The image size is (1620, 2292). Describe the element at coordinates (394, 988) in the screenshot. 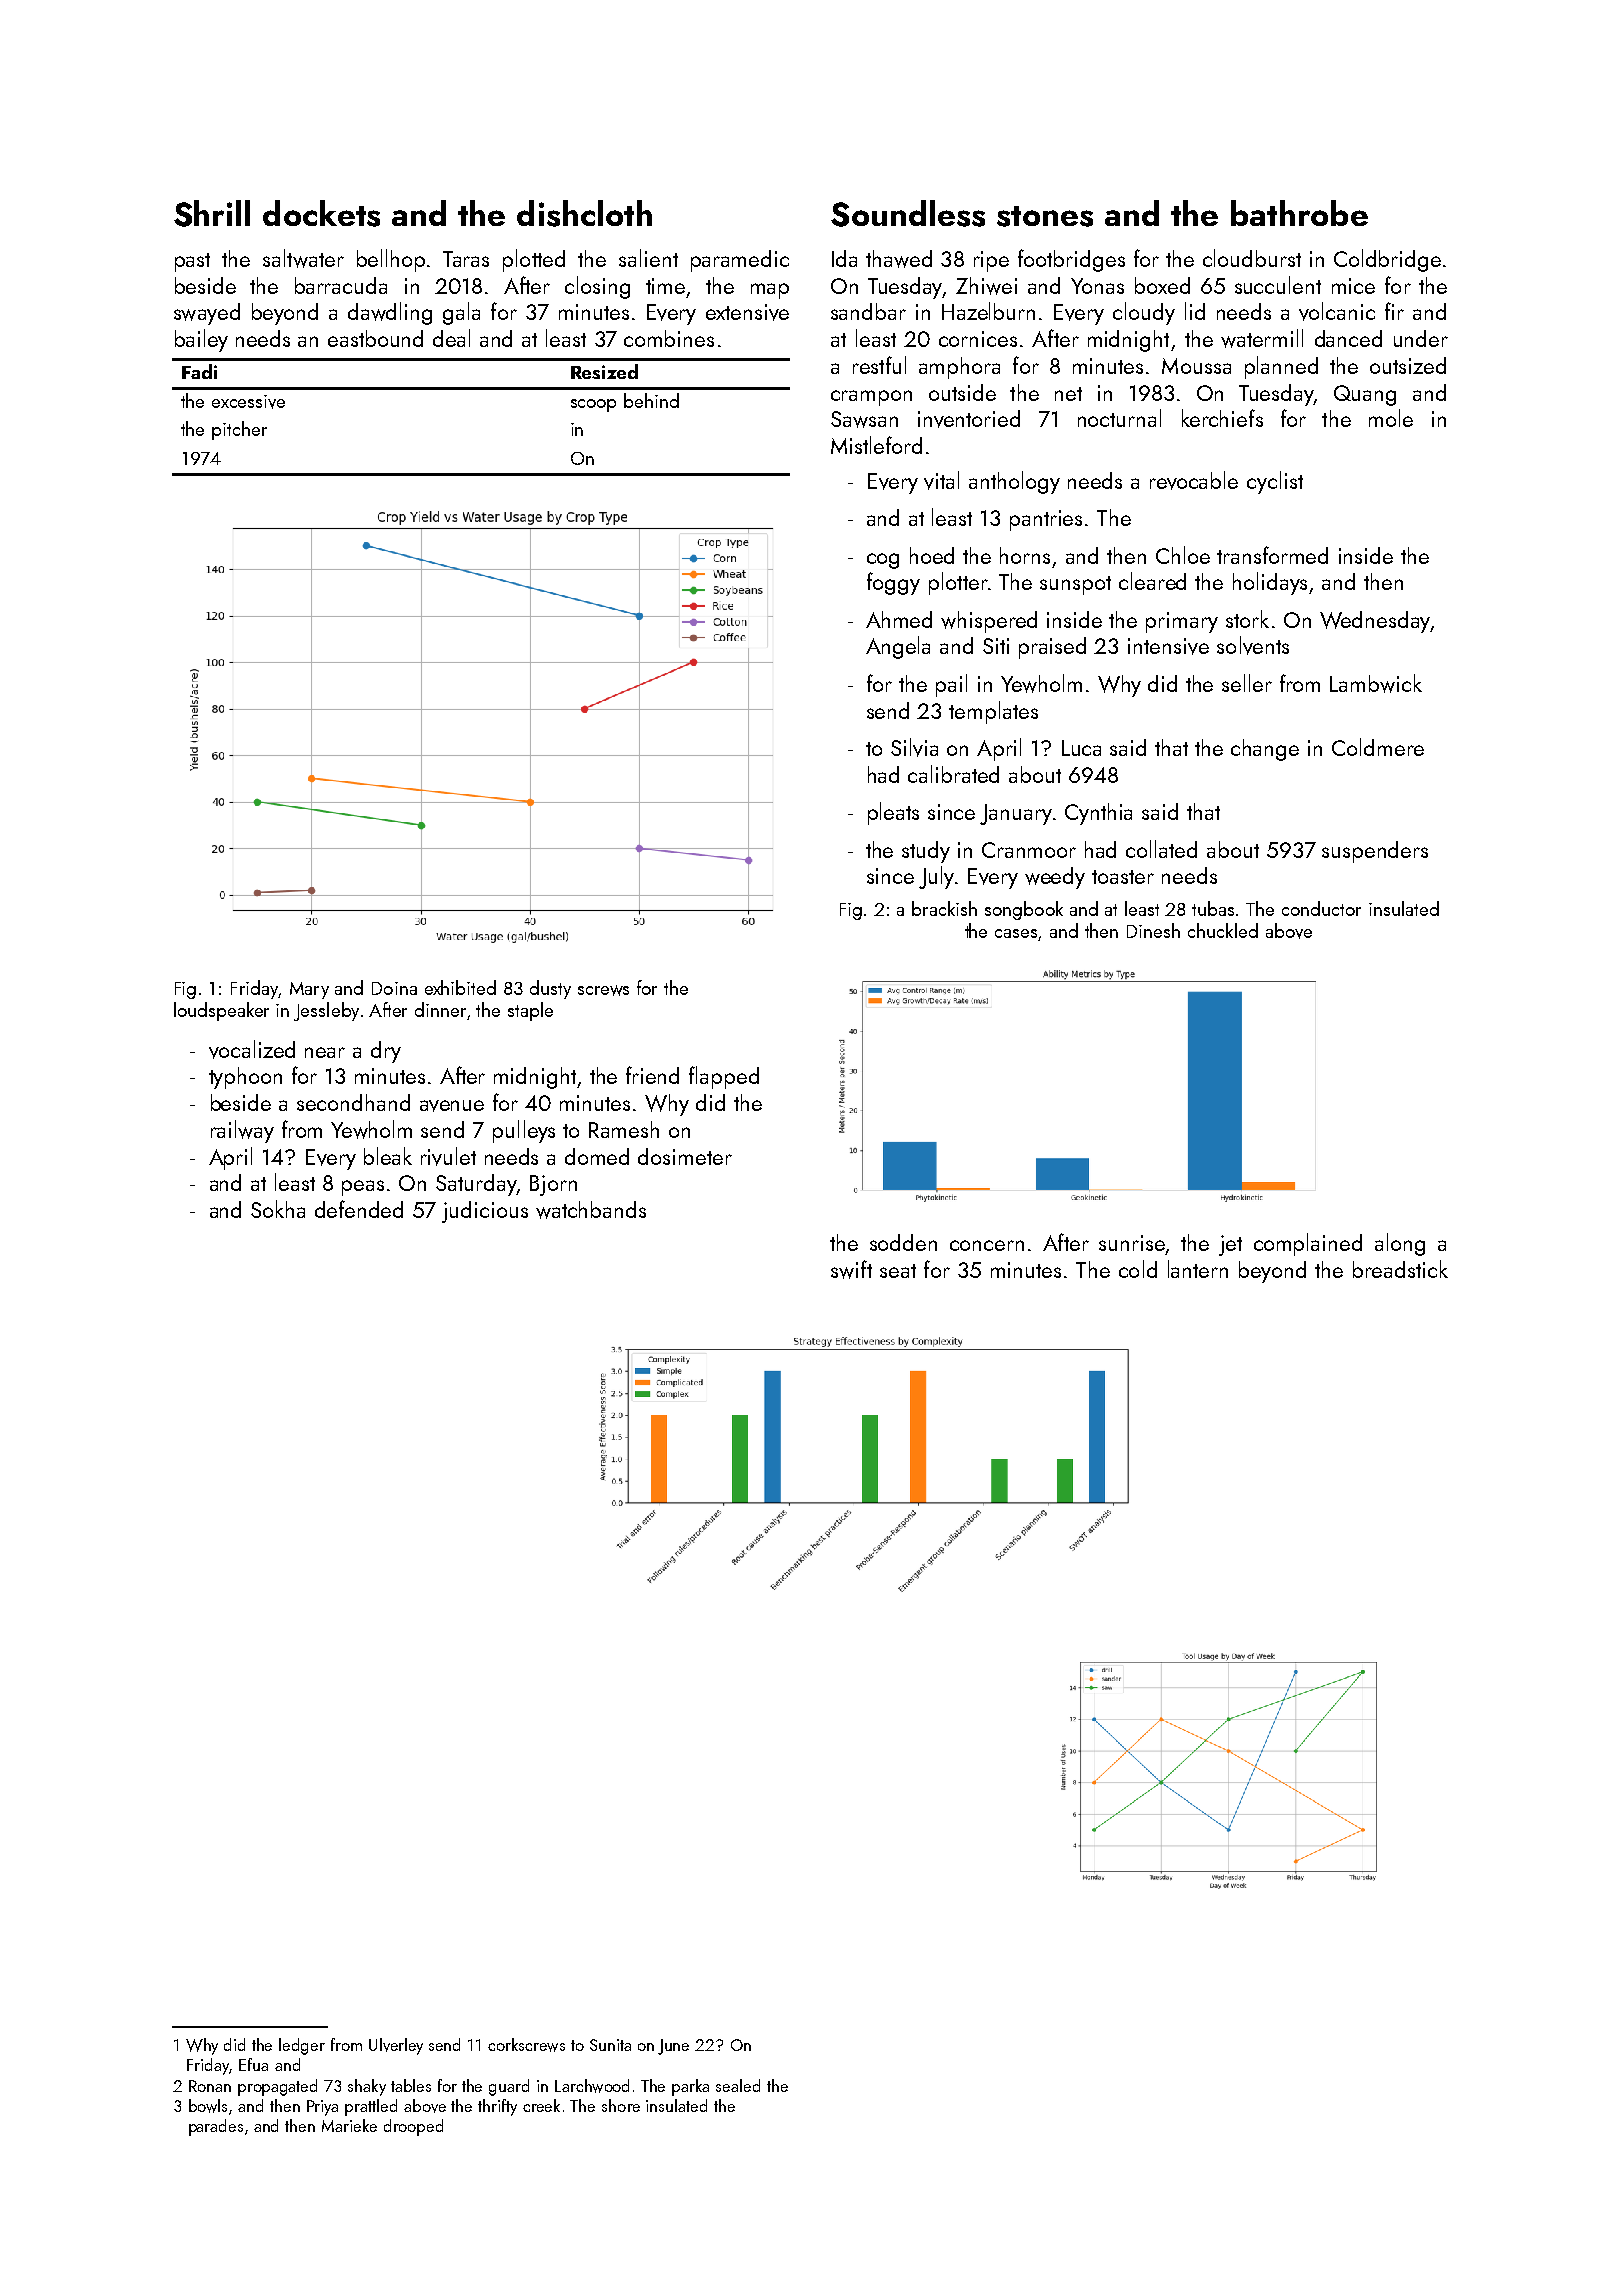

I see `Doina` at that location.
